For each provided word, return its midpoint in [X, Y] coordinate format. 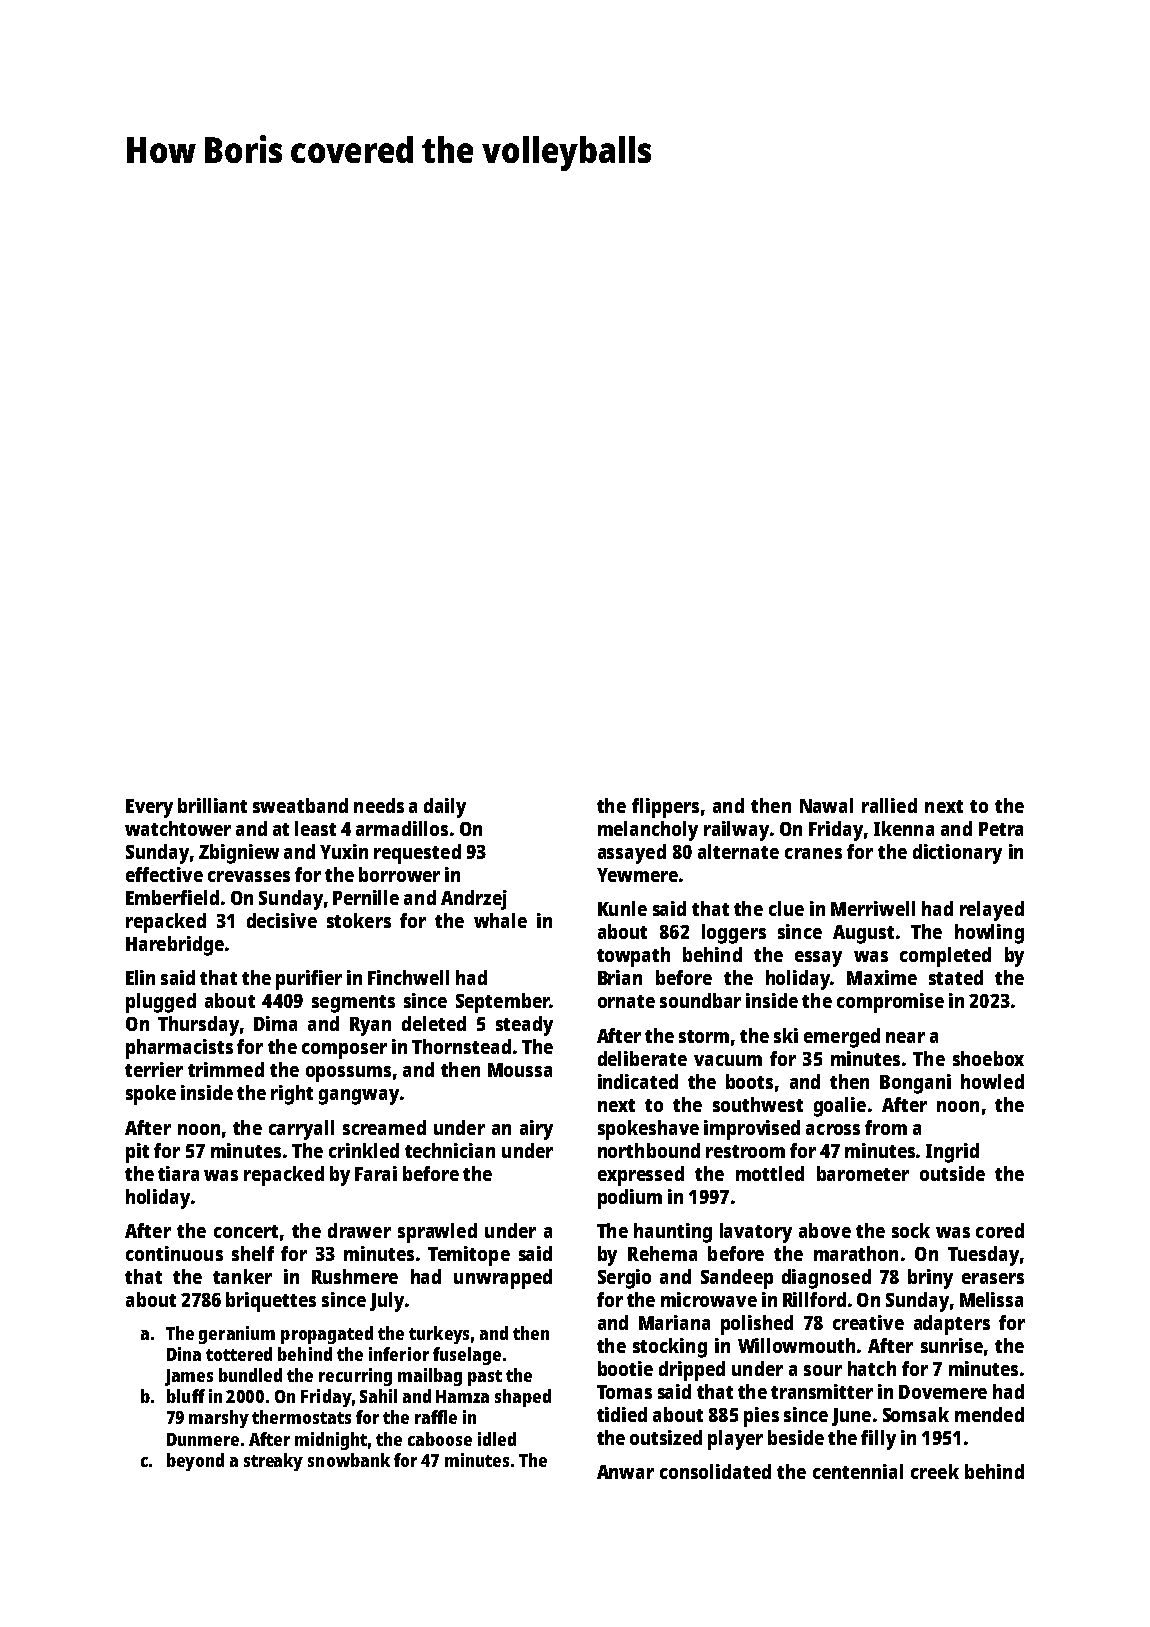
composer [344, 1051]
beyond [195, 1462]
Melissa [991, 1299]
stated [956, 977]
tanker [242, 1276]
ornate [626, 1001]
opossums [348, 1074]
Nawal [826, 805]
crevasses [249, 876]
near [905, 1037]
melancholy [648, 831]
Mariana [674, 1322]
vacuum [728, 1060]
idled [497, 1439]
